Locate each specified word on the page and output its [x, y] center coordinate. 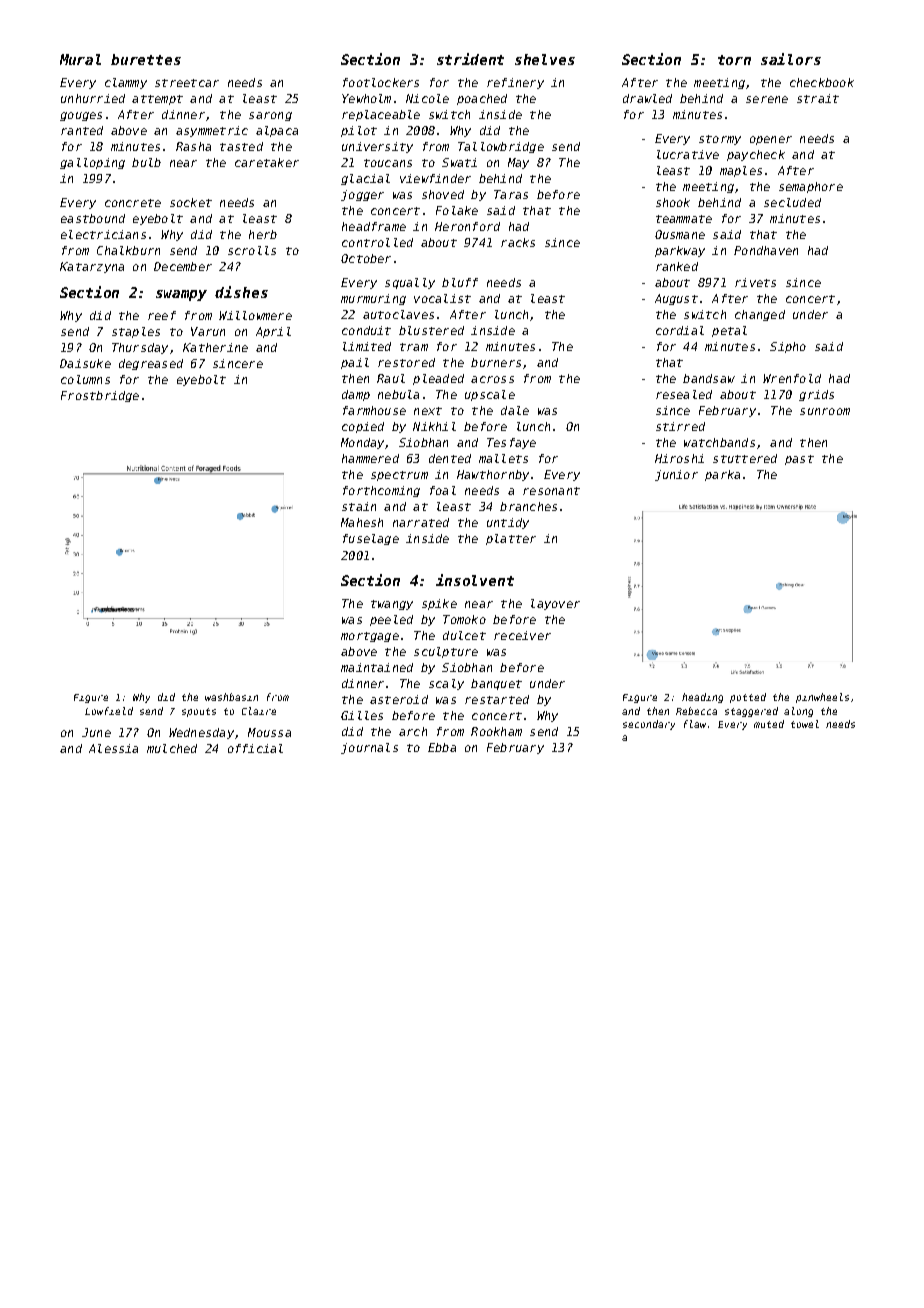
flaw [695, 724]
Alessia [113, 748]
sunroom [825, 411]
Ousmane [680, 234]
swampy [181, 295]
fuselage [371, 539]
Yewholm [366, 98]
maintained [377, 667]
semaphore [811, 187]
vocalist [442, 298]
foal [443, 490]
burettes [146, 59]
